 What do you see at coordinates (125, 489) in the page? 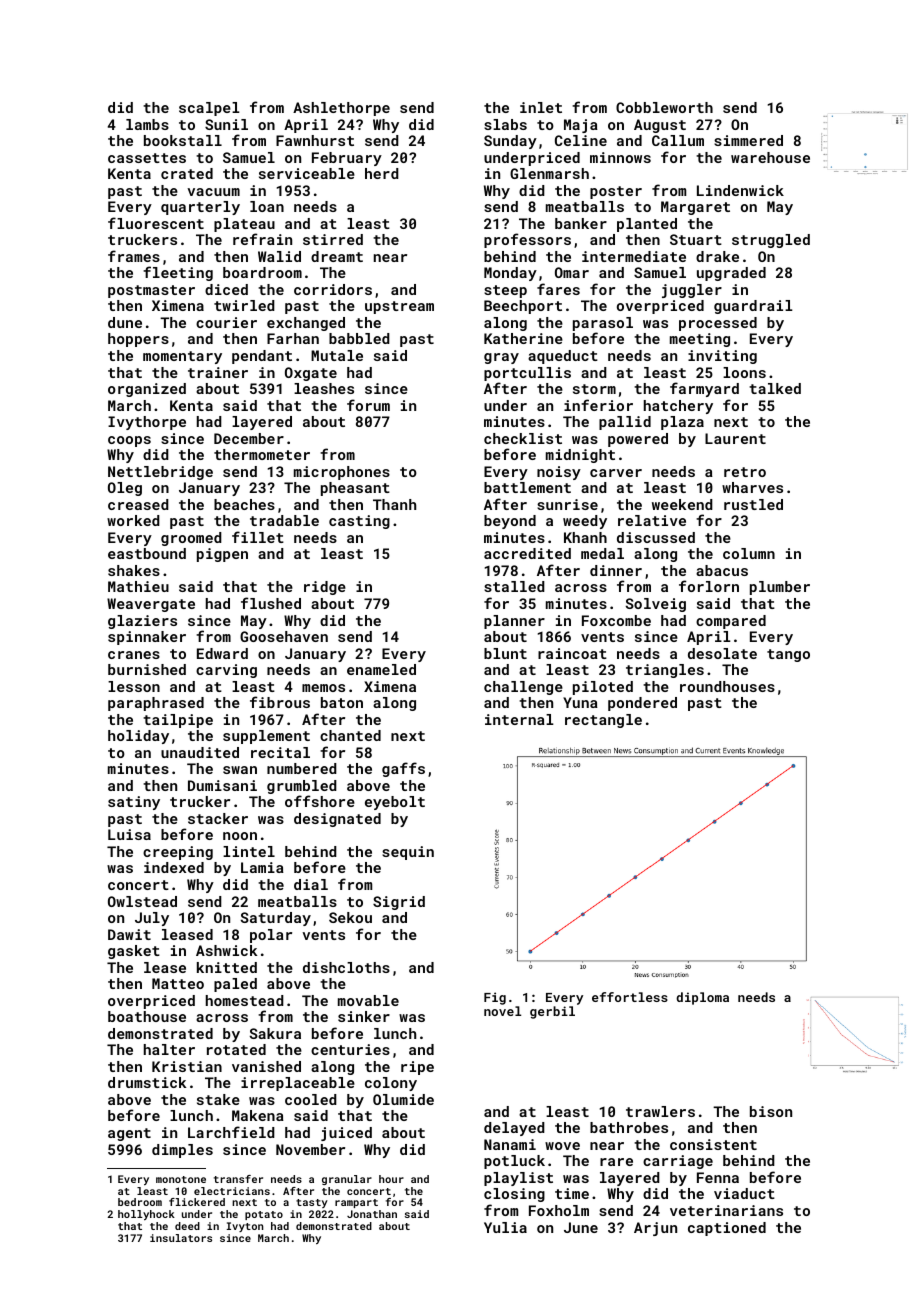
I see `Oleg` at bounding box center [125, 489].
